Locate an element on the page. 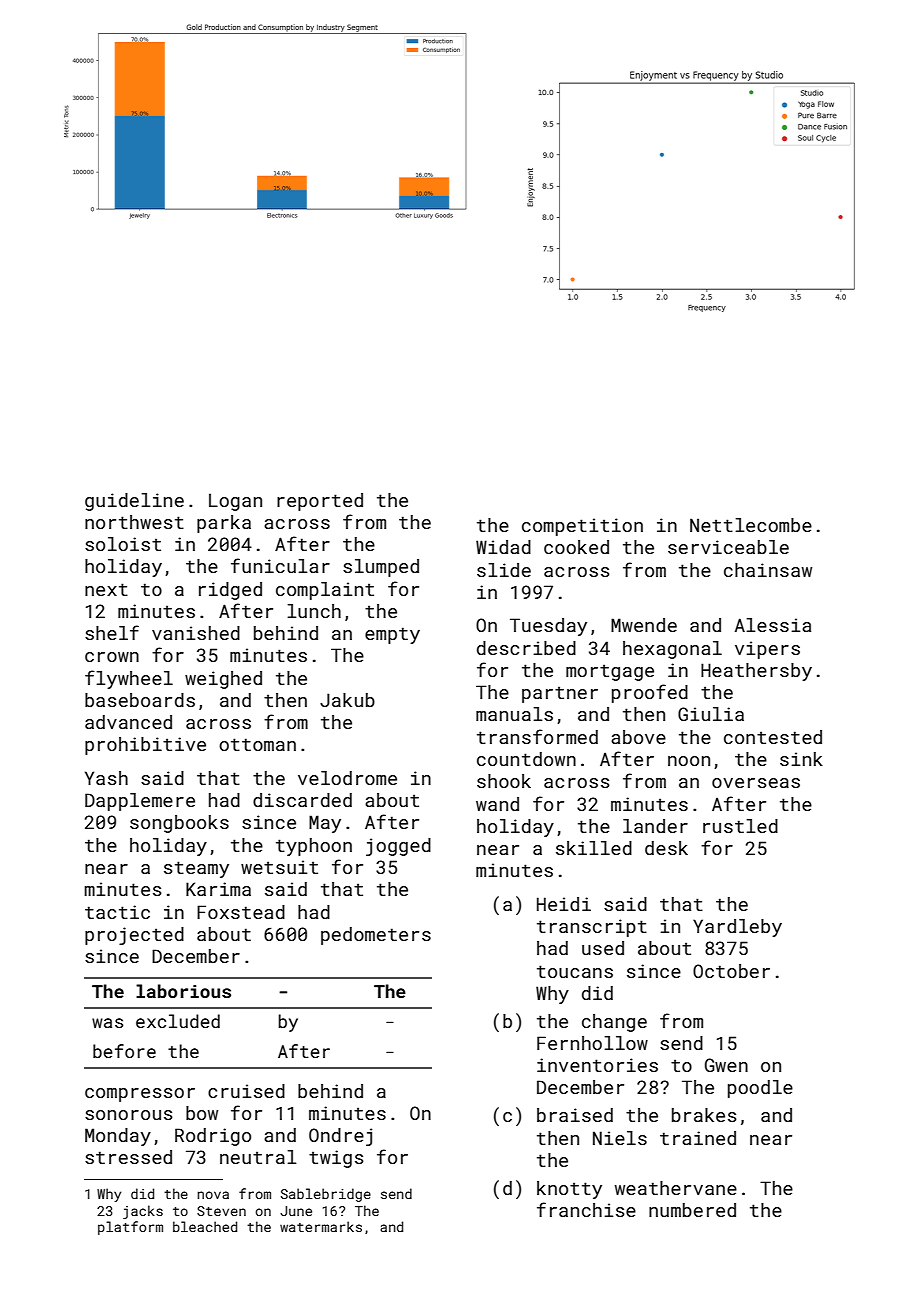  vanished is located at coordinates (196, 633).
